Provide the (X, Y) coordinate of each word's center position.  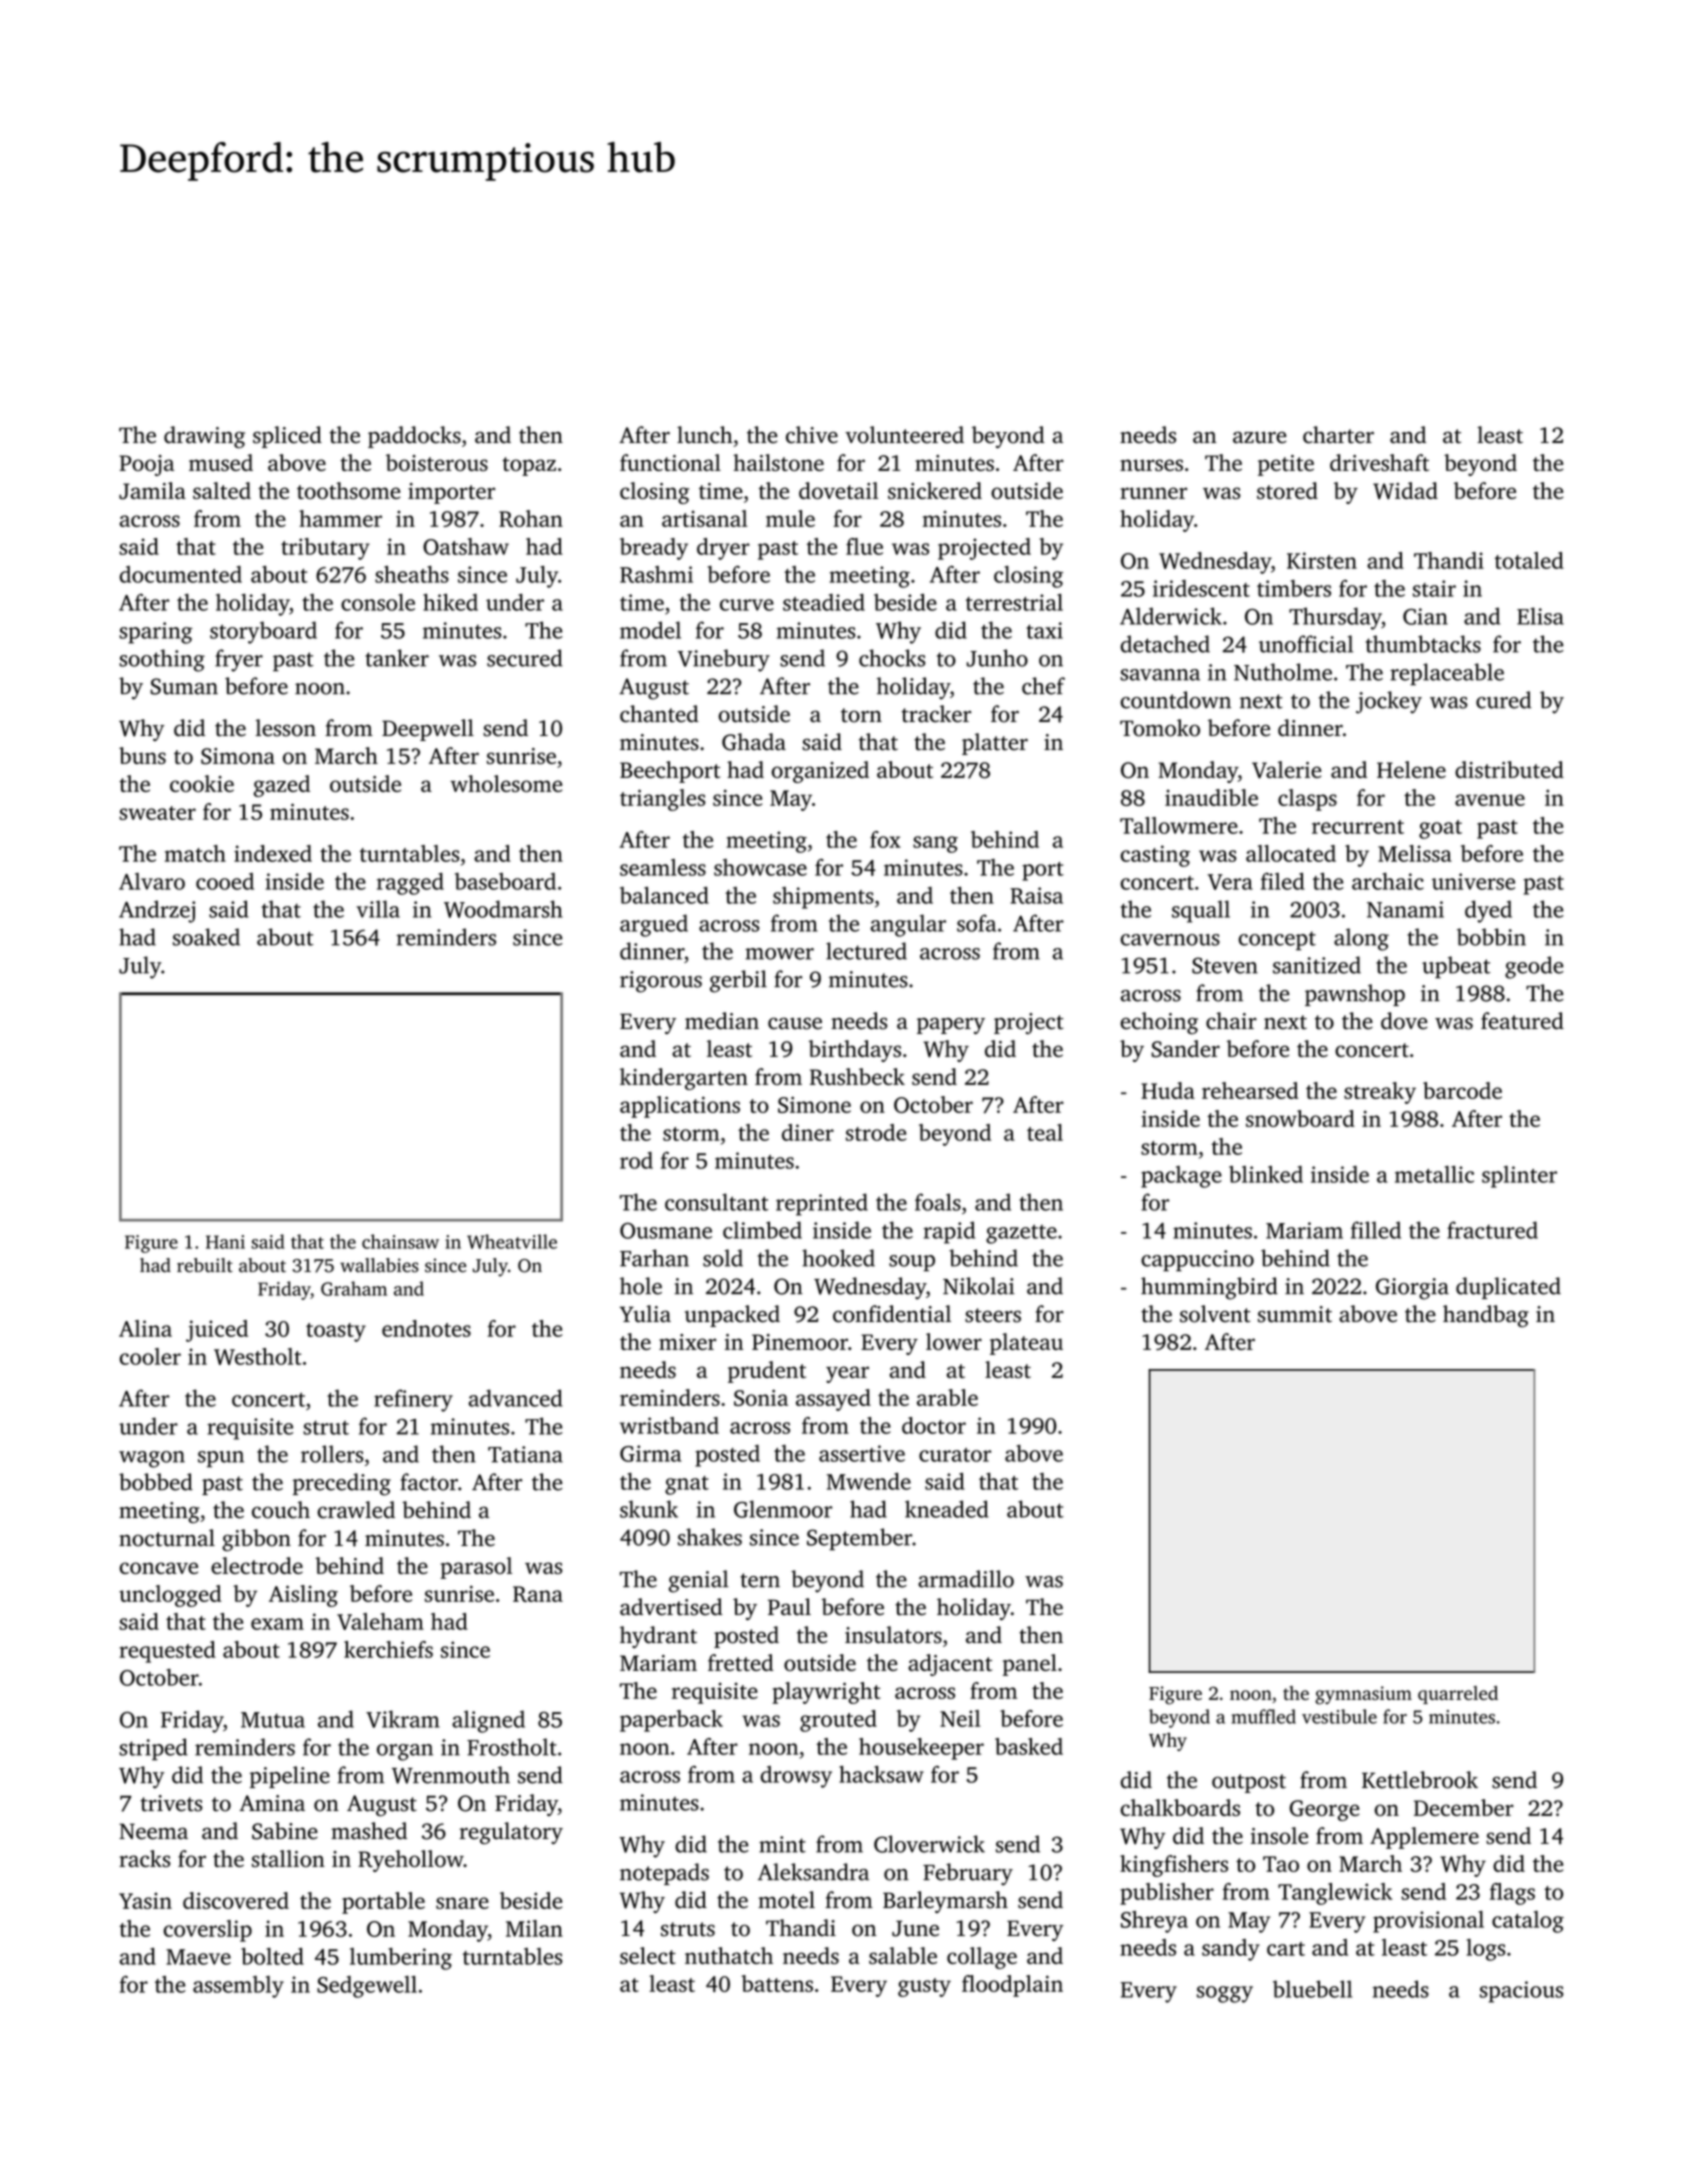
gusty (924, 1987)
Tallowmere (1179, 825)
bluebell (1312, 1989)
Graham (354, 1288)
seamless (663, 867)
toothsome (348, 490)
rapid (949, 1232)
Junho (997, 658)
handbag (1486, 1316)
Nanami (1405, 909)
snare (462, 1903)
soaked (206, 937)
